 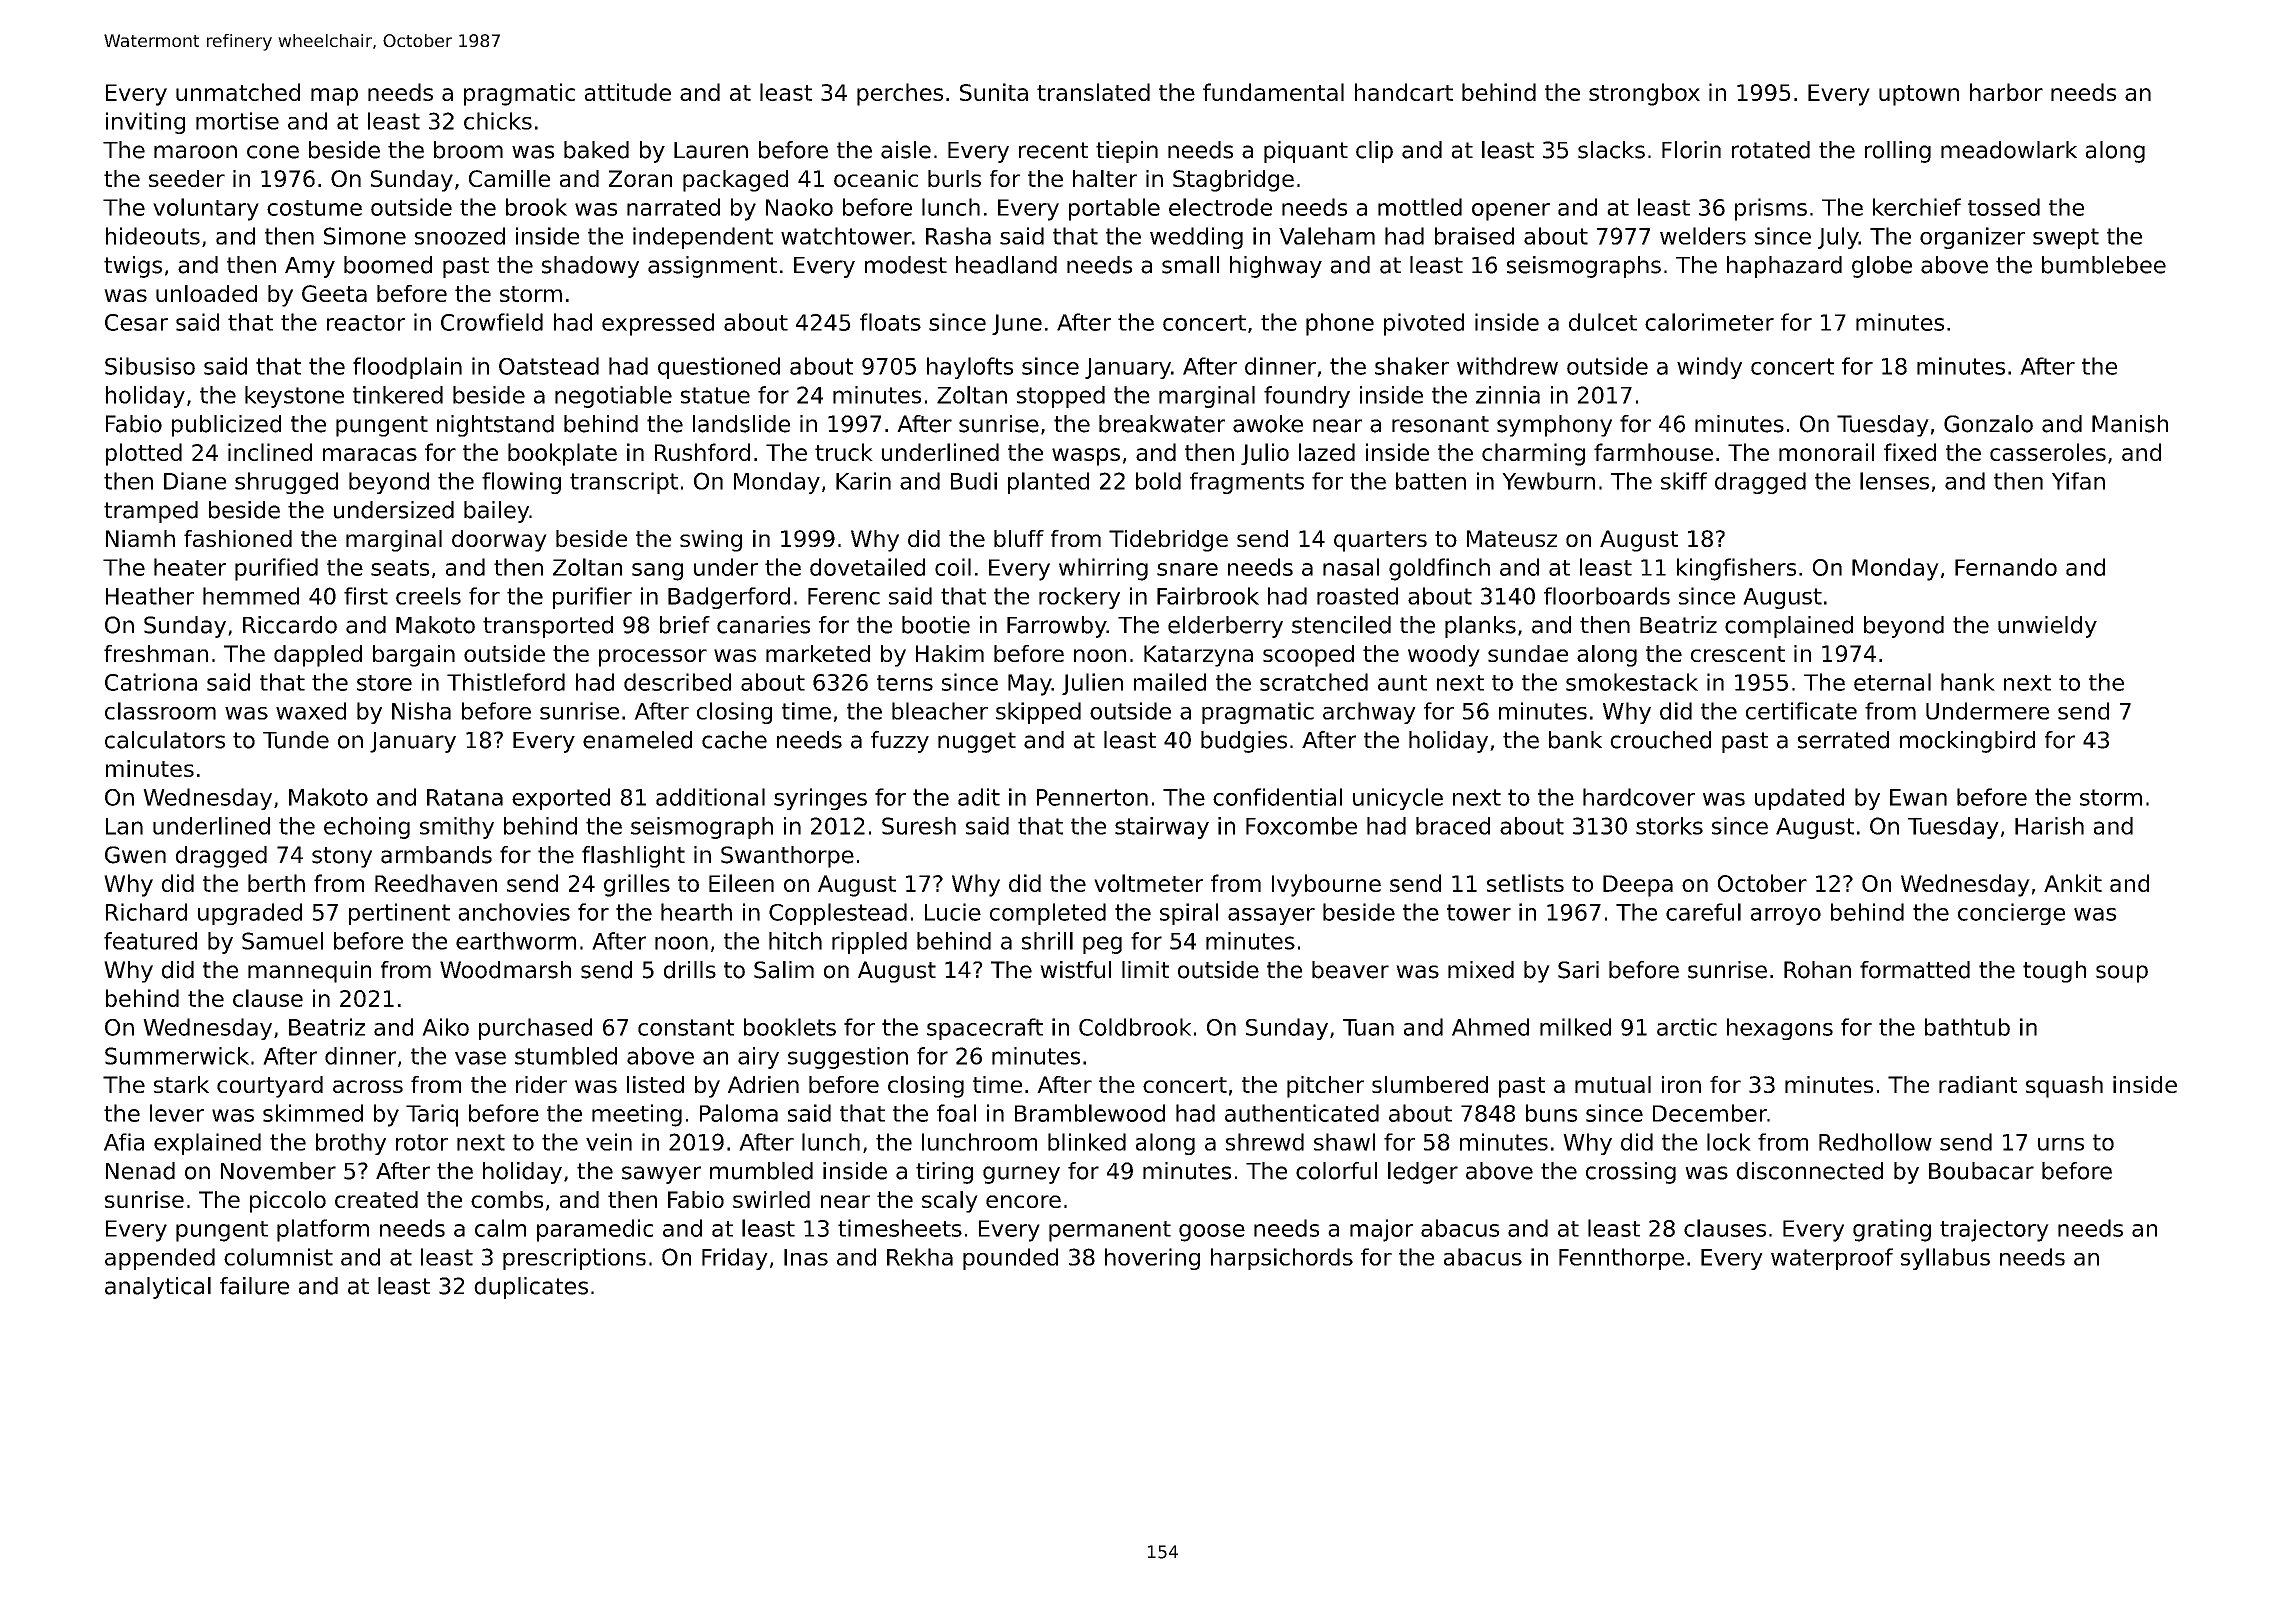 What do you see at coordinates (1380, 541) in the screenshot?
I see `quarters` at bounding box center [1380, 541].
